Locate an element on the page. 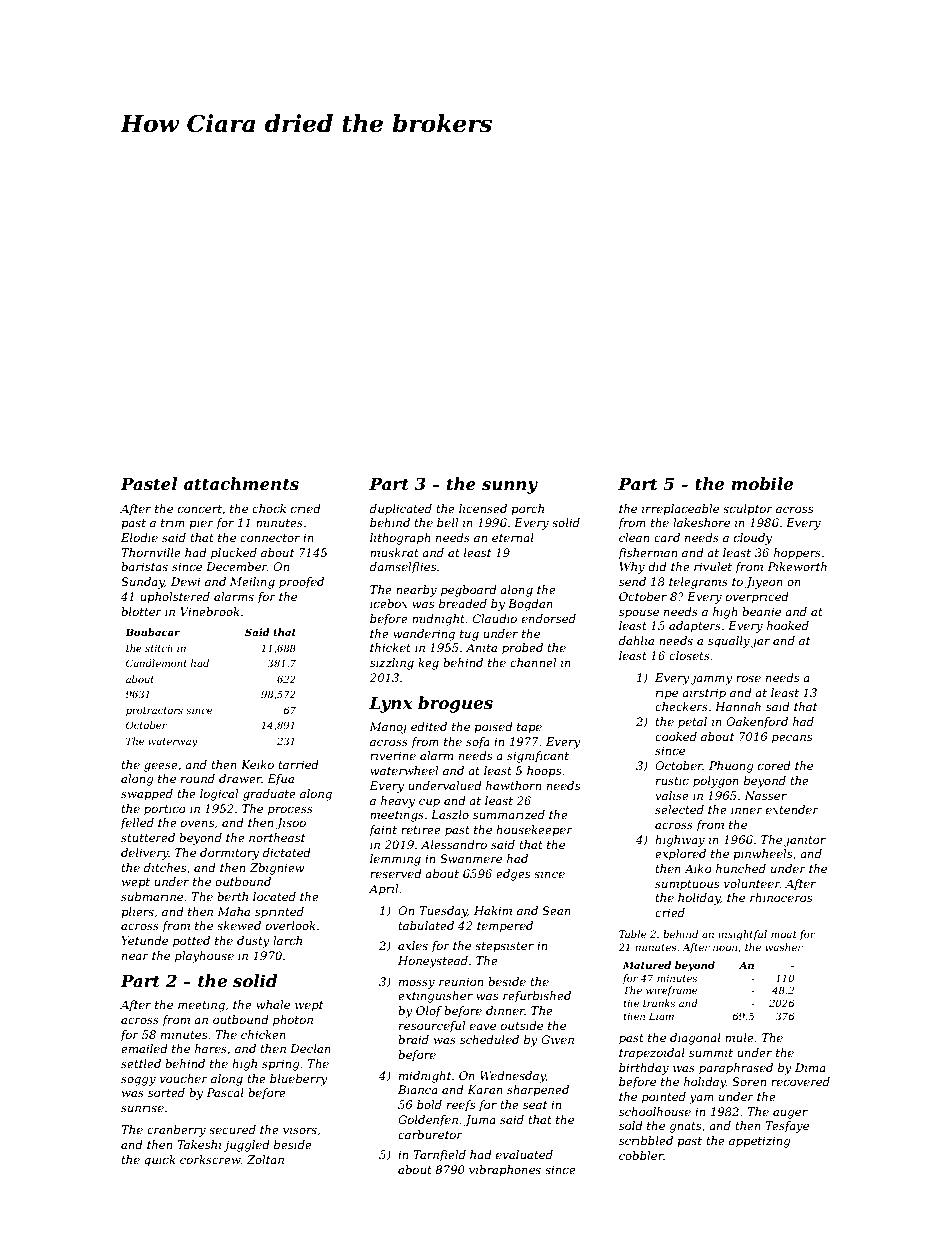 The image size is (952, 1233). noon is located at coordinates (725, 948).
